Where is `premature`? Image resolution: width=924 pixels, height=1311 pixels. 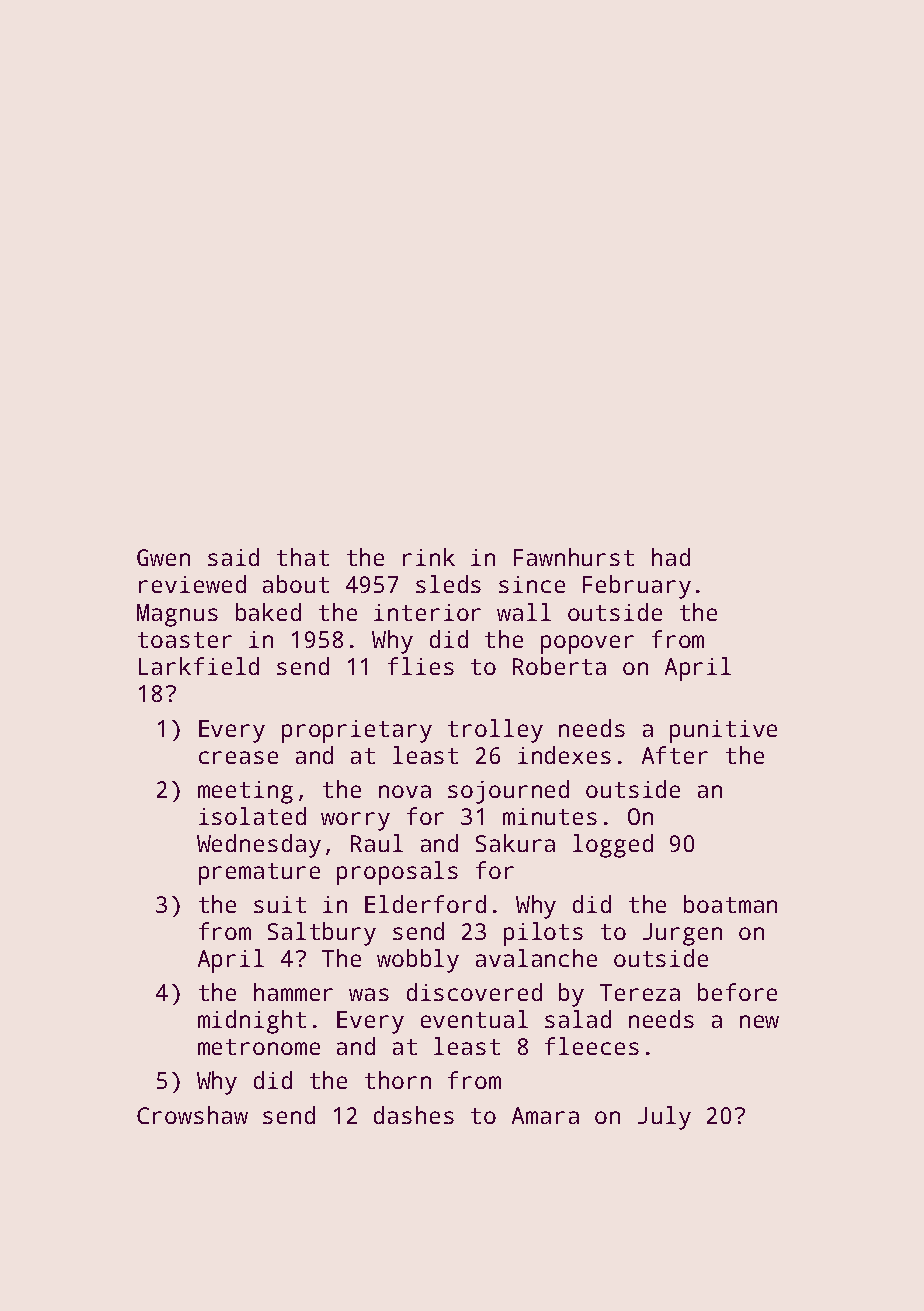
premature is located at coordinates (259, 874).
